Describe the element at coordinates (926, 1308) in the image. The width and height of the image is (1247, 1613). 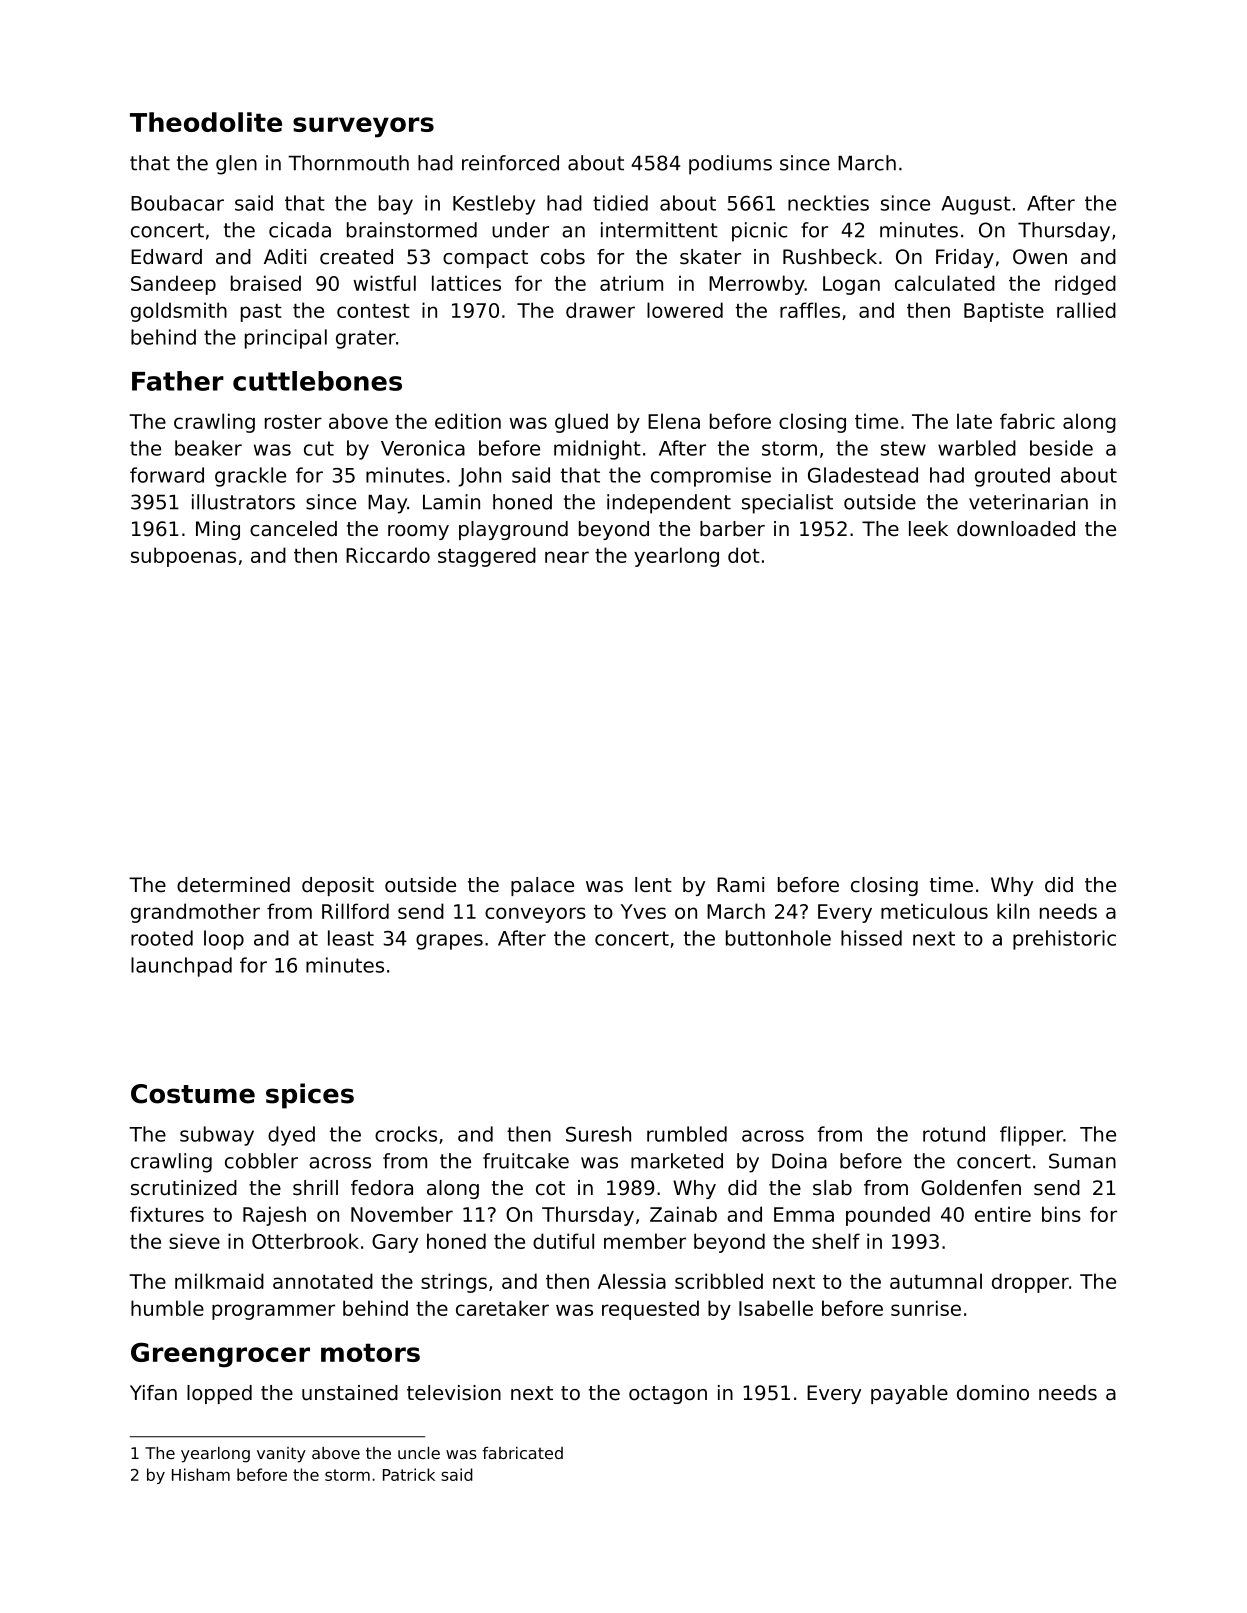
I see `sunrise` at that location.
